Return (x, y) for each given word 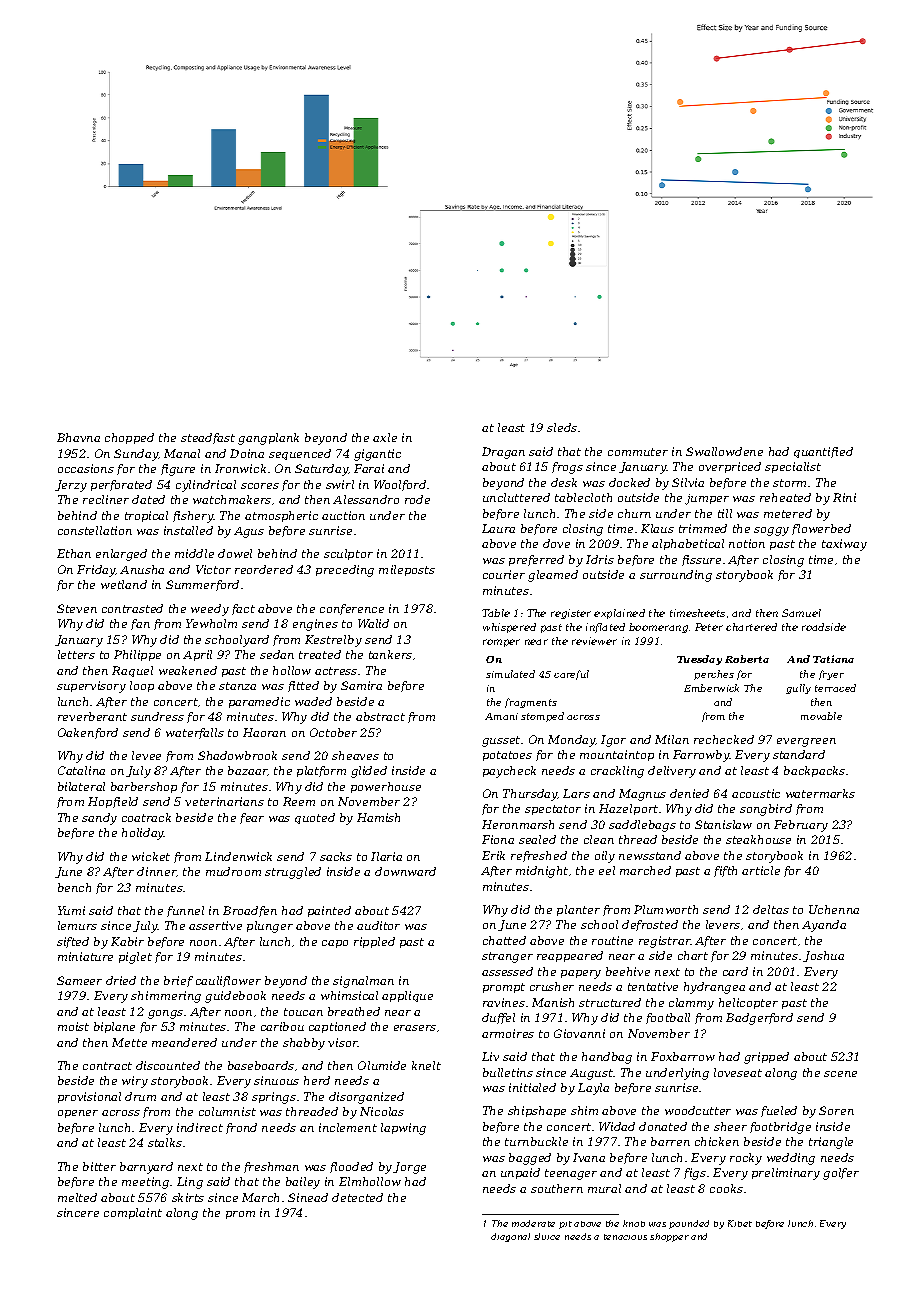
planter (578, 910)
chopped (129, 438)
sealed (537, 839)
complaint (133, 1213)
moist (73, 1026)
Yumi (71, 910)
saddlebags (642, 826)
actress (336, 671)
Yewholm (211, 623)
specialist (793, 467)
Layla (593, 1089)
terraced (835, 688)
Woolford (400, 485)
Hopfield (113, 802)
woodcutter (698, 1110)
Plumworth (666, 909)
